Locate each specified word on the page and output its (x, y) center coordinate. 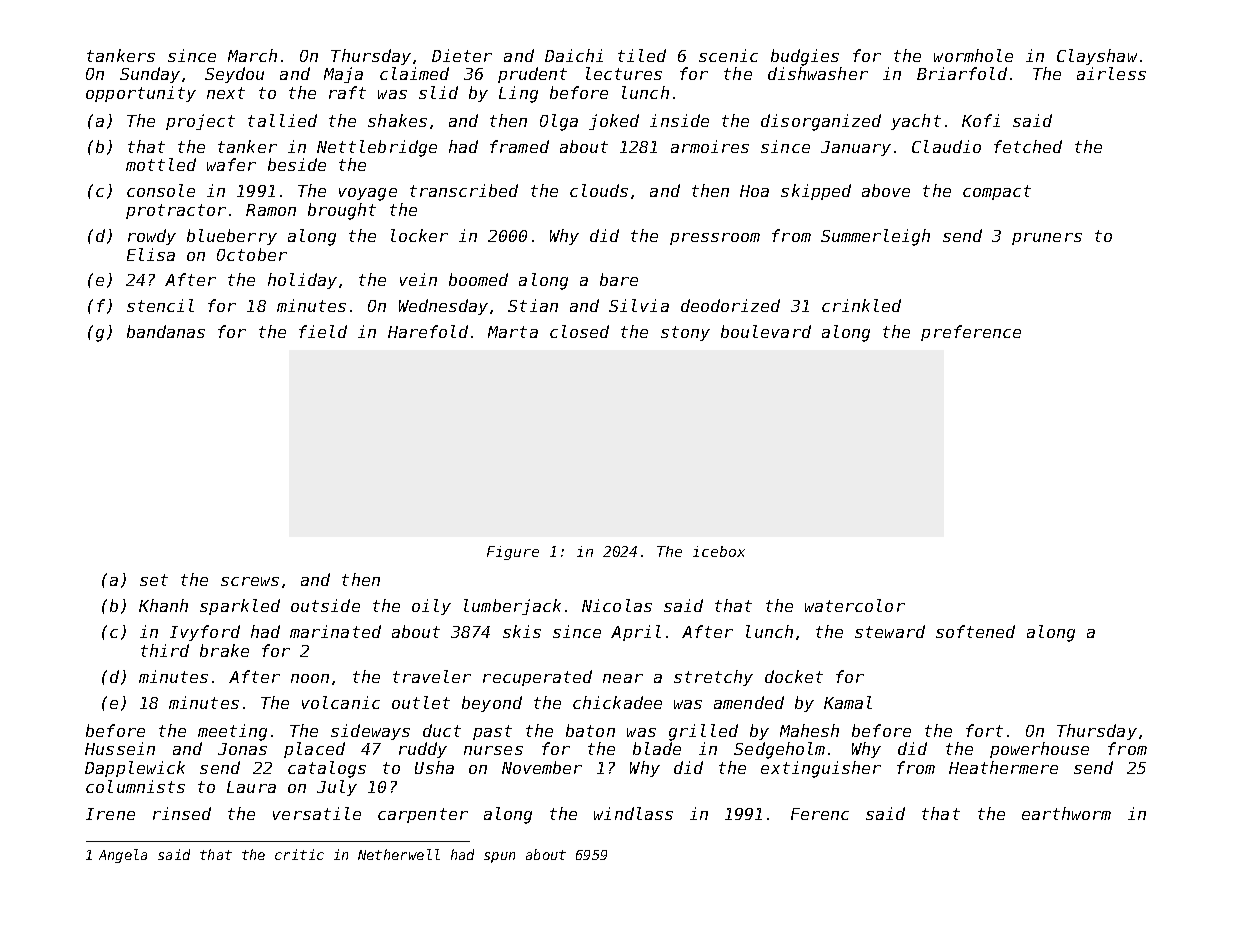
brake (224, 650)
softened (975, 631)
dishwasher (818, 73)
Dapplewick (135, 769)
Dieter (462, 55)
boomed (478, 279)
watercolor (855, 605)
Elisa (151, 254)
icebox (719, 551)
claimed (414, 73)
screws (250, 581)
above (886, 190)
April (636, 633)
